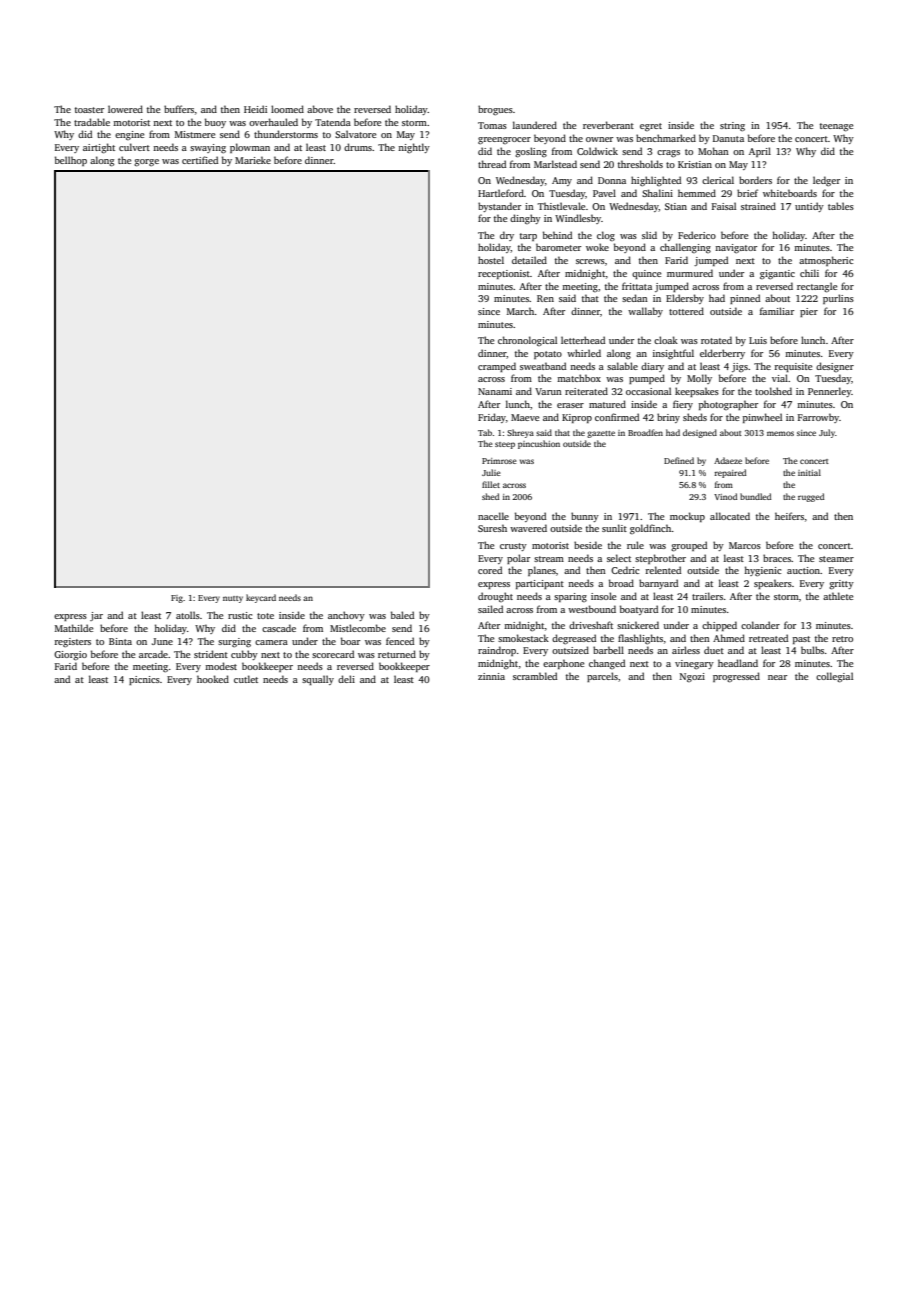  What do you see at coordinates (144, 680) in the image?
I see `picnics` at bounding box center [144, 680].
